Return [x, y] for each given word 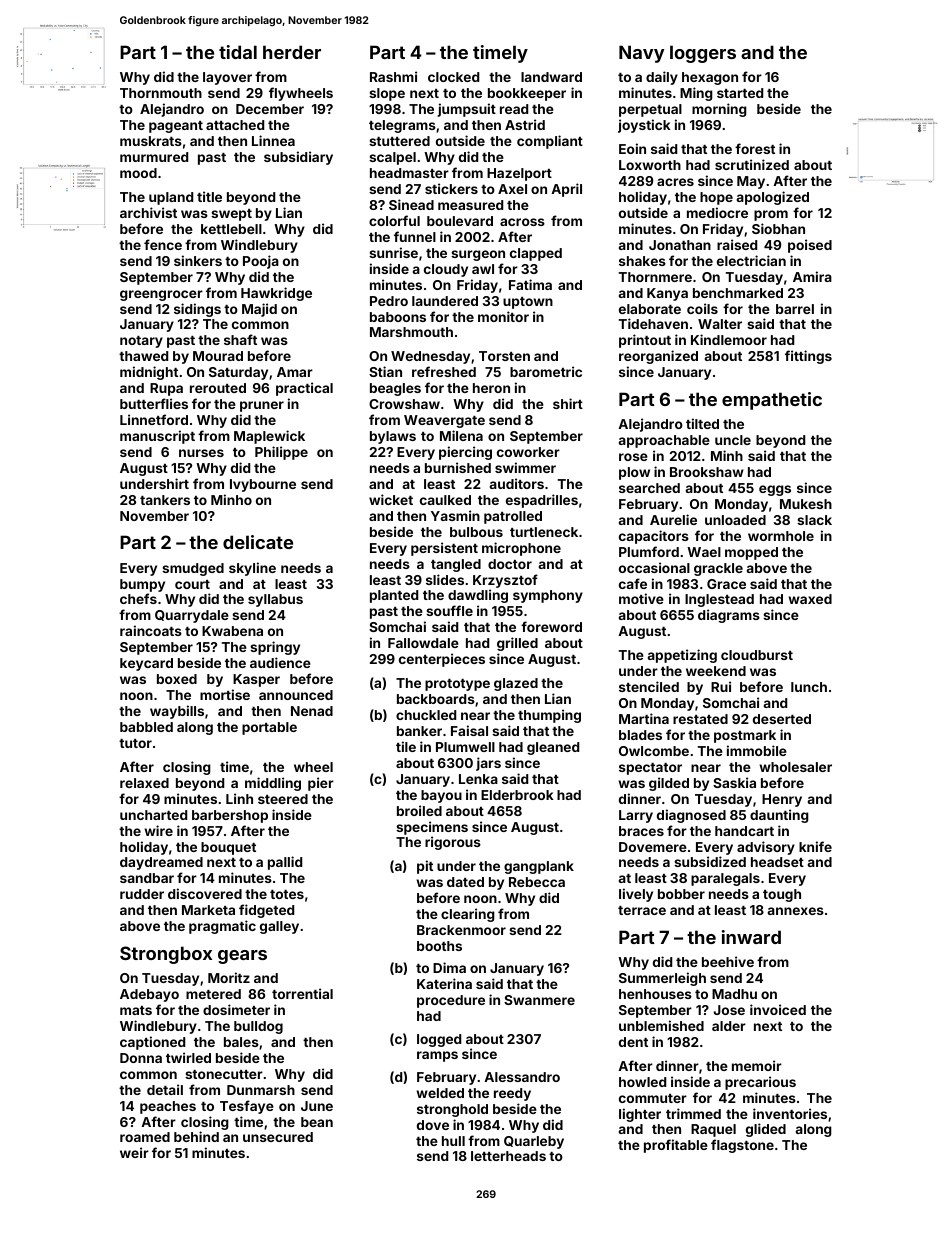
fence [163, 244]
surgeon [478, 255]
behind [196, 1136]
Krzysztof [505, 581]
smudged [193, 569]
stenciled [649, 686]
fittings [808, 357]
